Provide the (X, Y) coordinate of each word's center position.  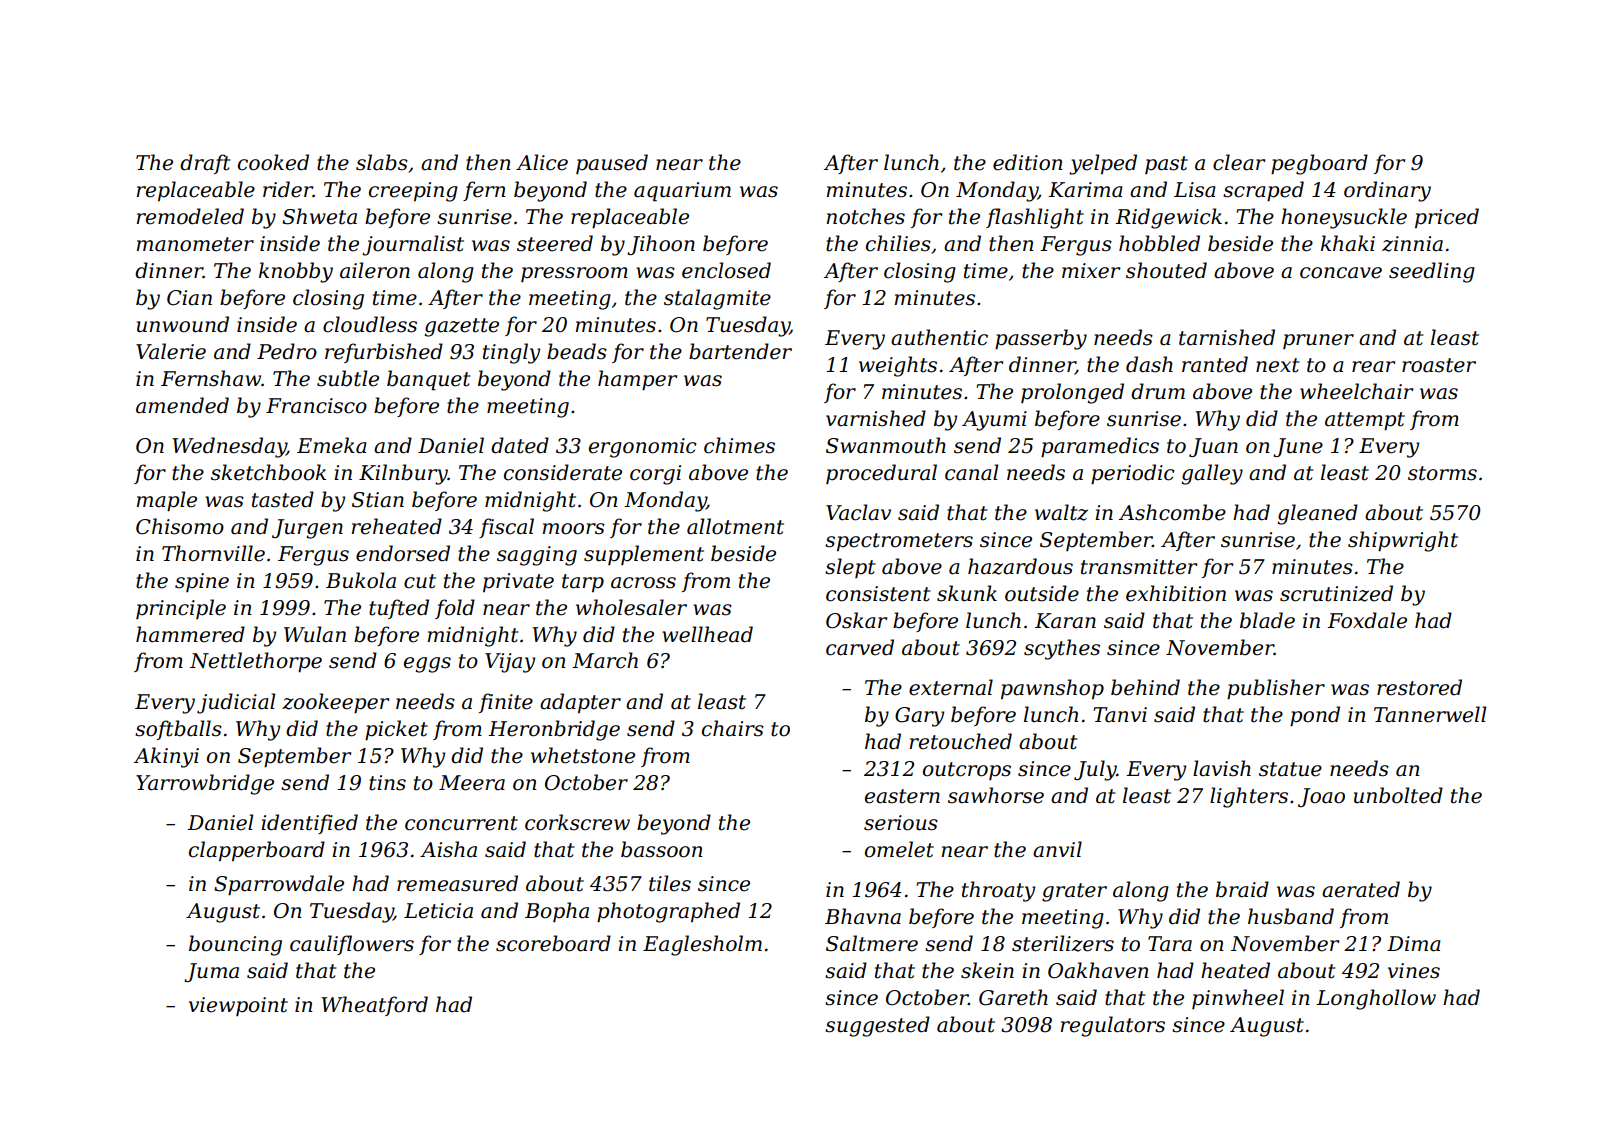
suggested (877, 1026)
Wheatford (375, 1006)
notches (866, 216)
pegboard (1319, 164)
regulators (1113, 1026)
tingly (511, 353)
